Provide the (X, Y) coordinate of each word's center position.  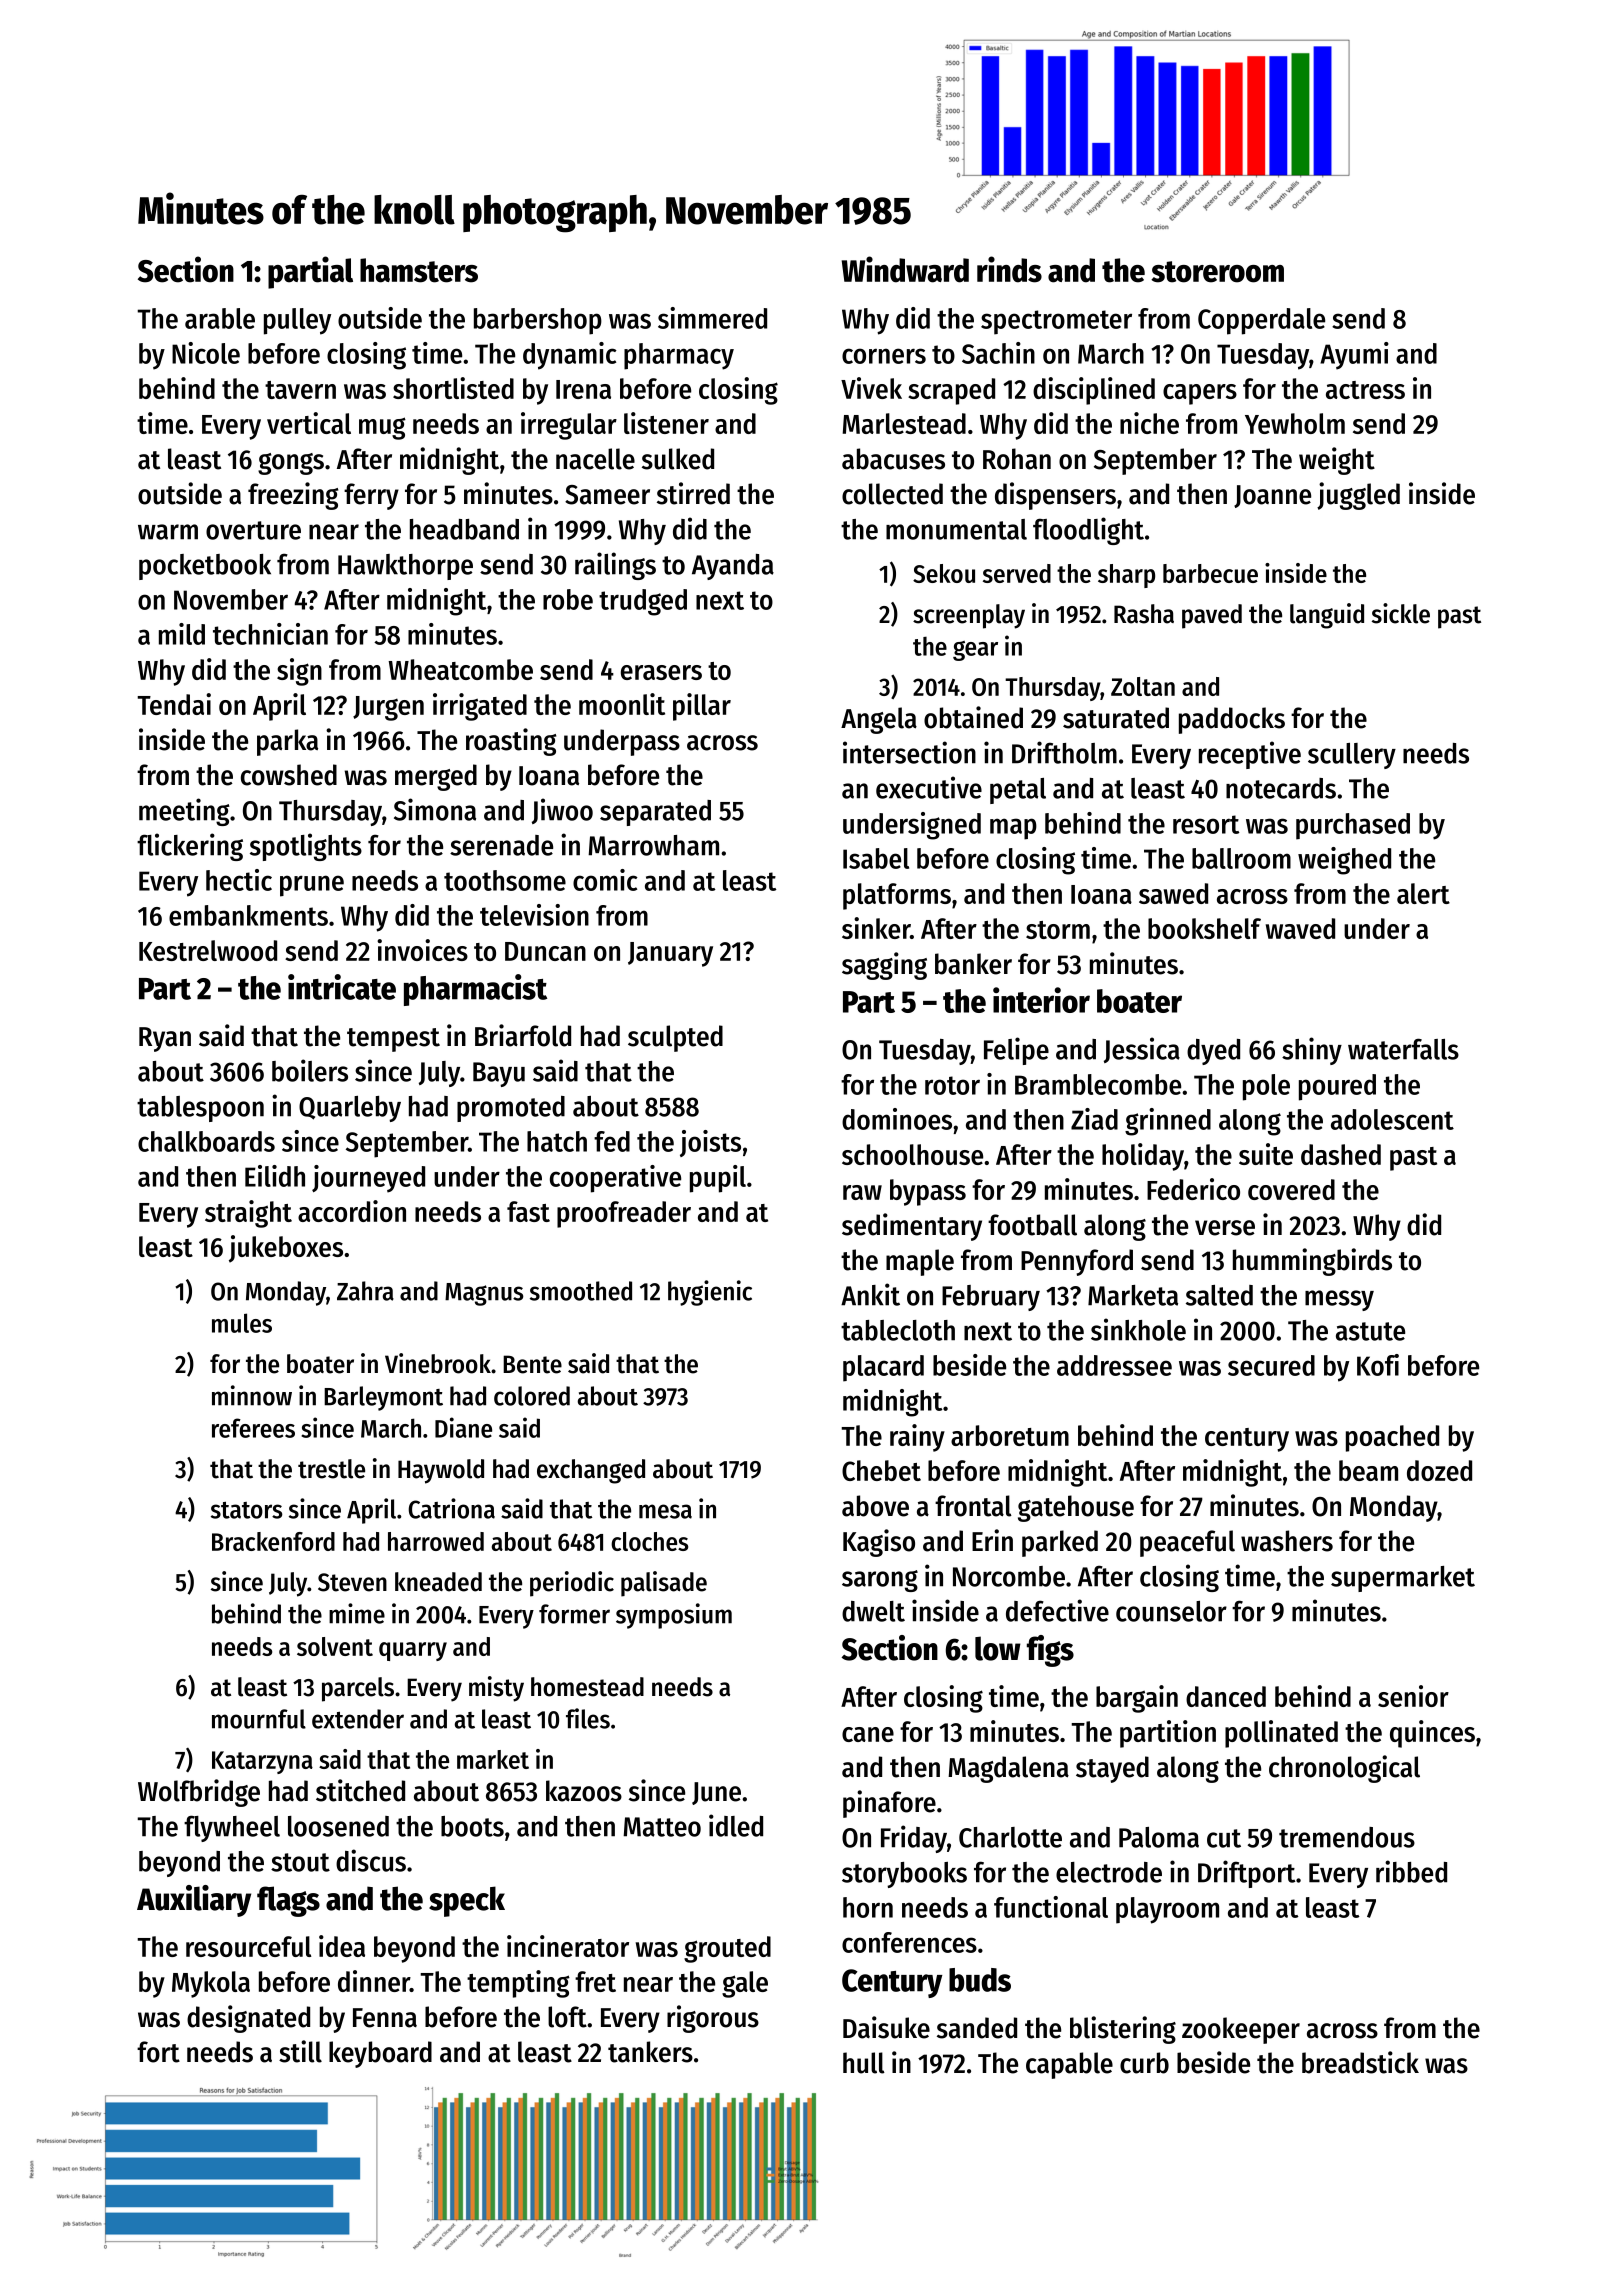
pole (1266, 1087)
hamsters (419, 270)
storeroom (1217, 272)
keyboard (380, 2054)
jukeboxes (286, 1249)
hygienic (710, 1293)
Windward (905, 269)
